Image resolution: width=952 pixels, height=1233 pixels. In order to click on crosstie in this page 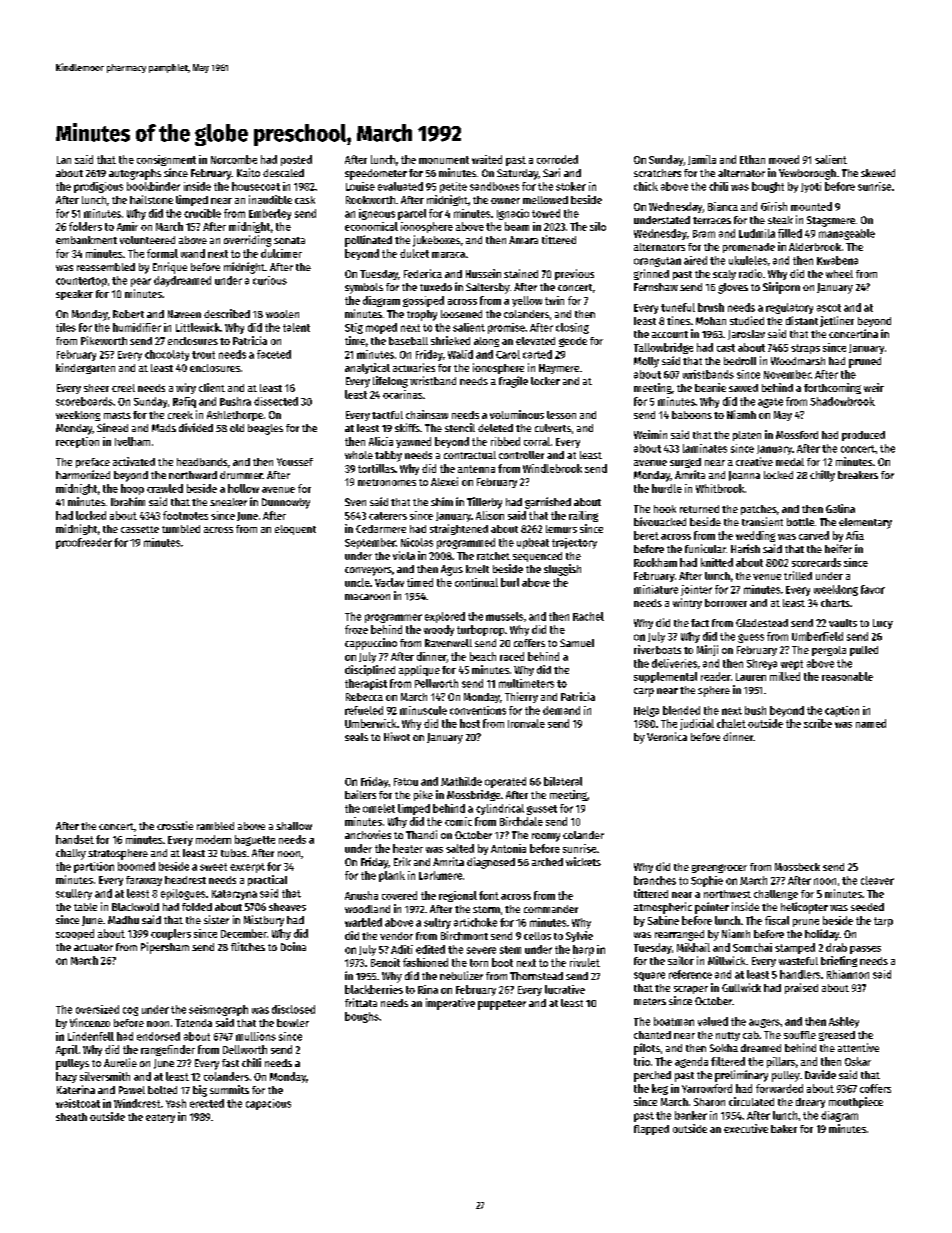, I will do `click(175, 825)`.
